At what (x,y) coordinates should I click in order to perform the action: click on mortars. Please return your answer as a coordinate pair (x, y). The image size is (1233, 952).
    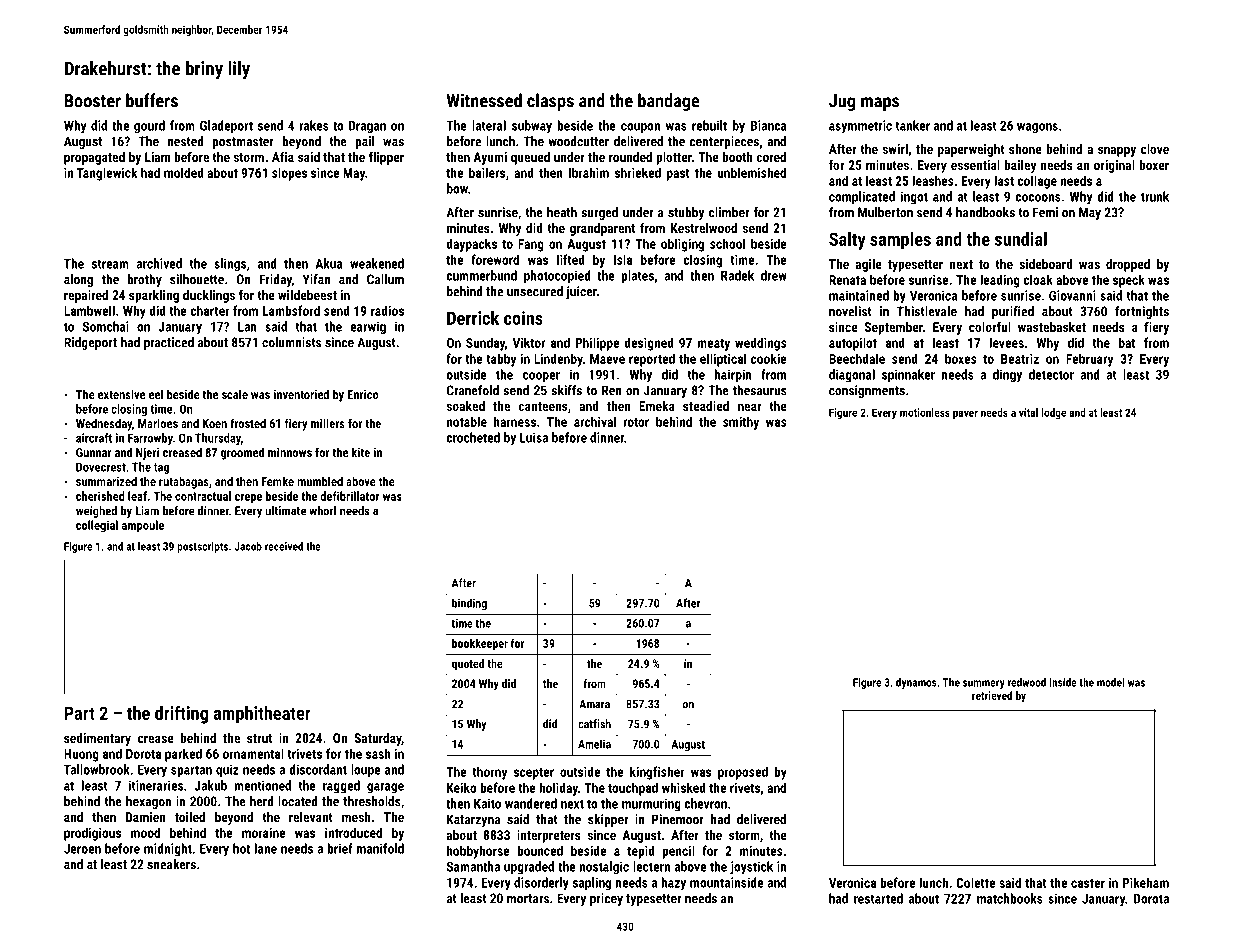
    Looking at the image, I should click on (528, 899).
